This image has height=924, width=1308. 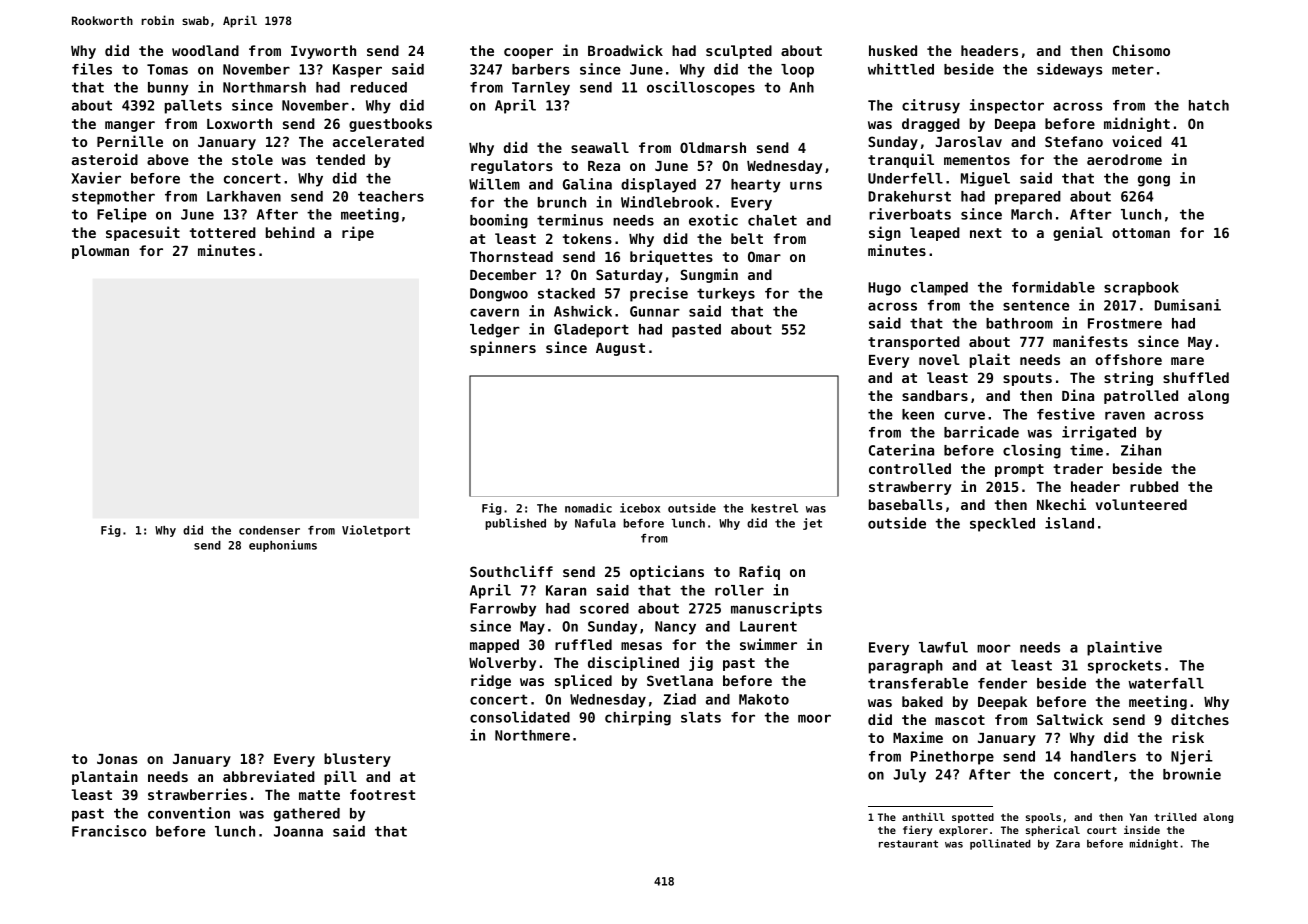 I want to click on husked, so click(x=893, y=50).
